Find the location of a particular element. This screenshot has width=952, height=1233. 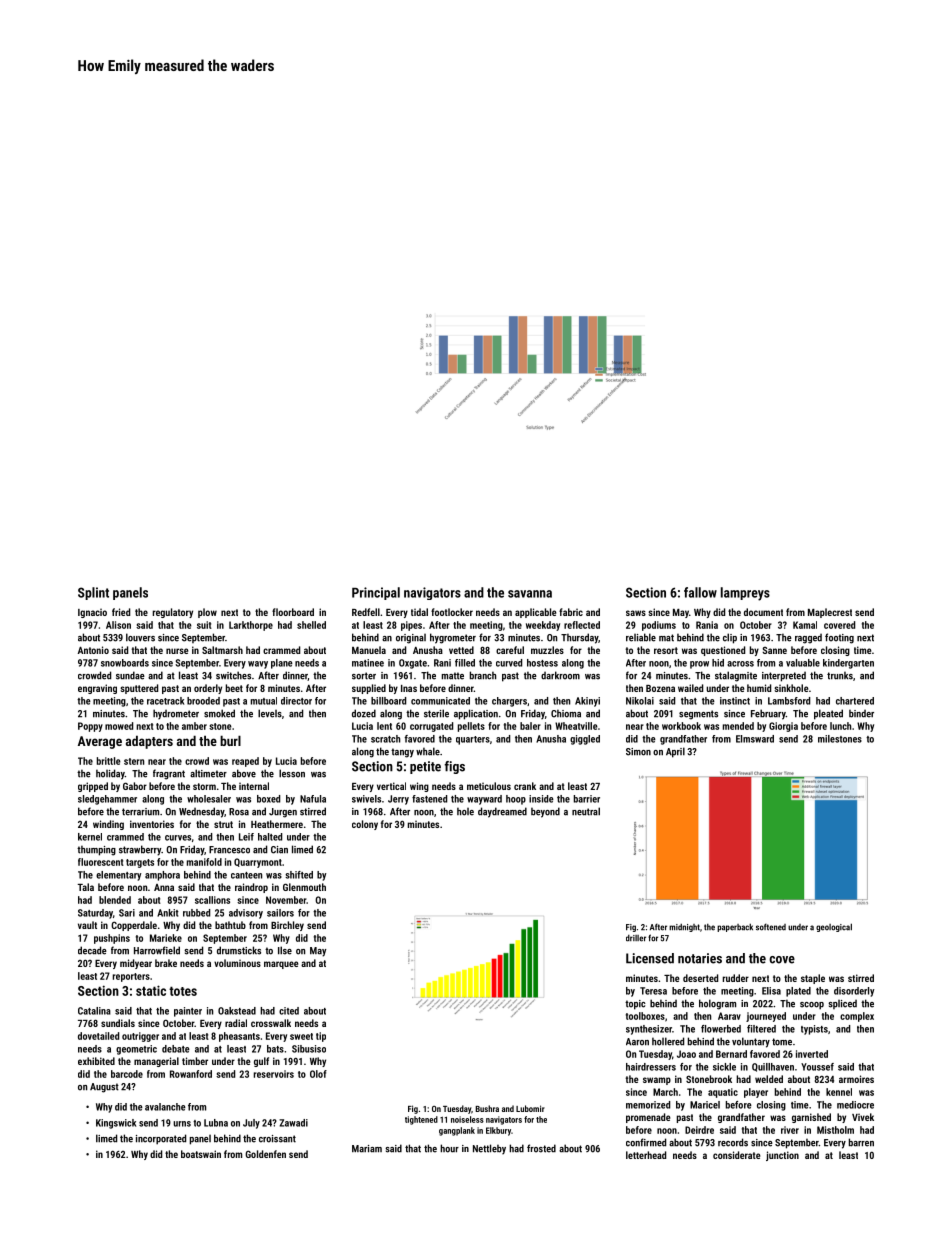

boatswain is located at coordinates (201, 1154).
